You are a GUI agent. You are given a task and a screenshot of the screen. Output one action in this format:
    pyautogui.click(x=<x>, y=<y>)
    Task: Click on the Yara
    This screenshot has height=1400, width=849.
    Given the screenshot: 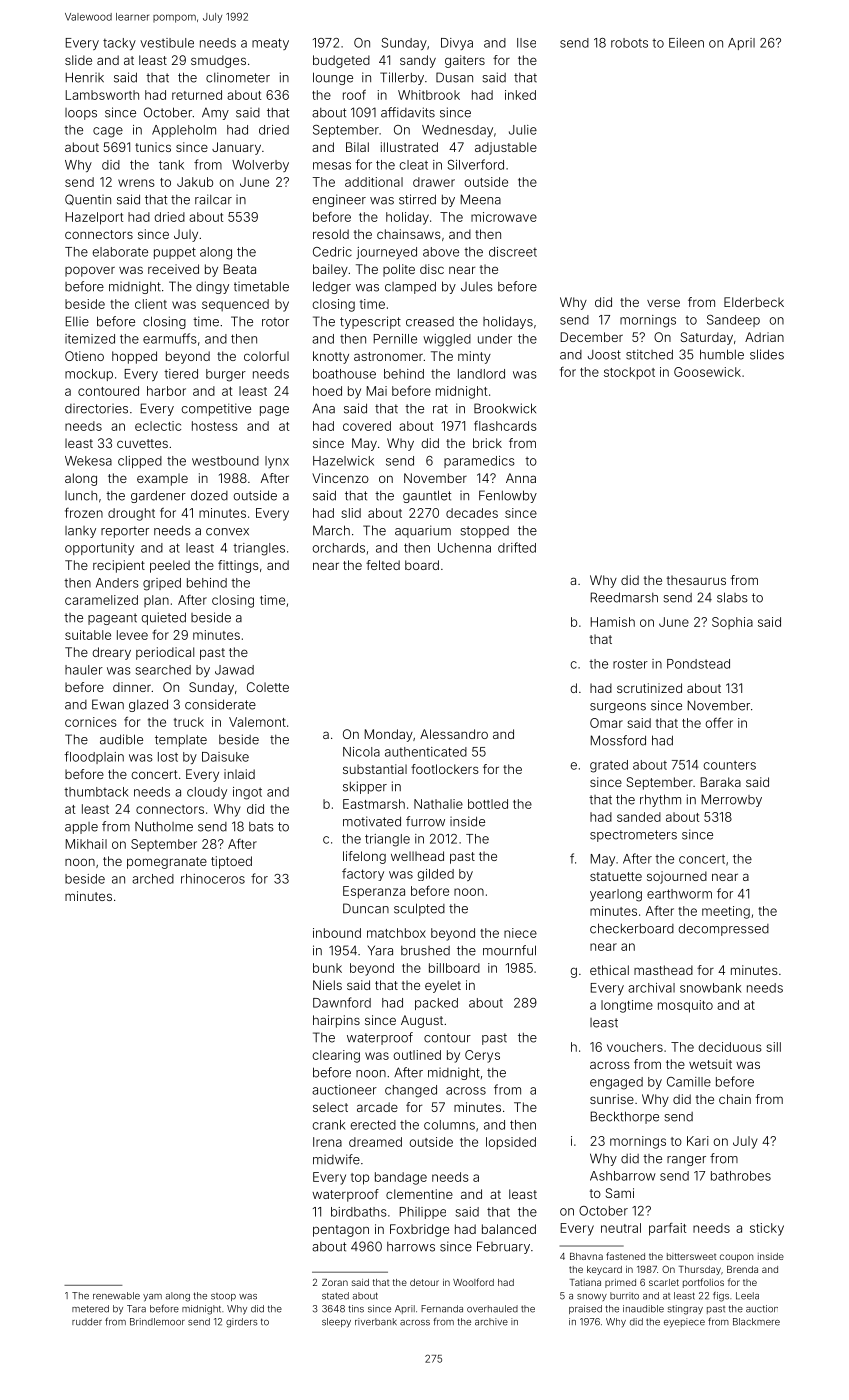 What is the action you would take?
    pyautogui.click(x=380, y=950)
